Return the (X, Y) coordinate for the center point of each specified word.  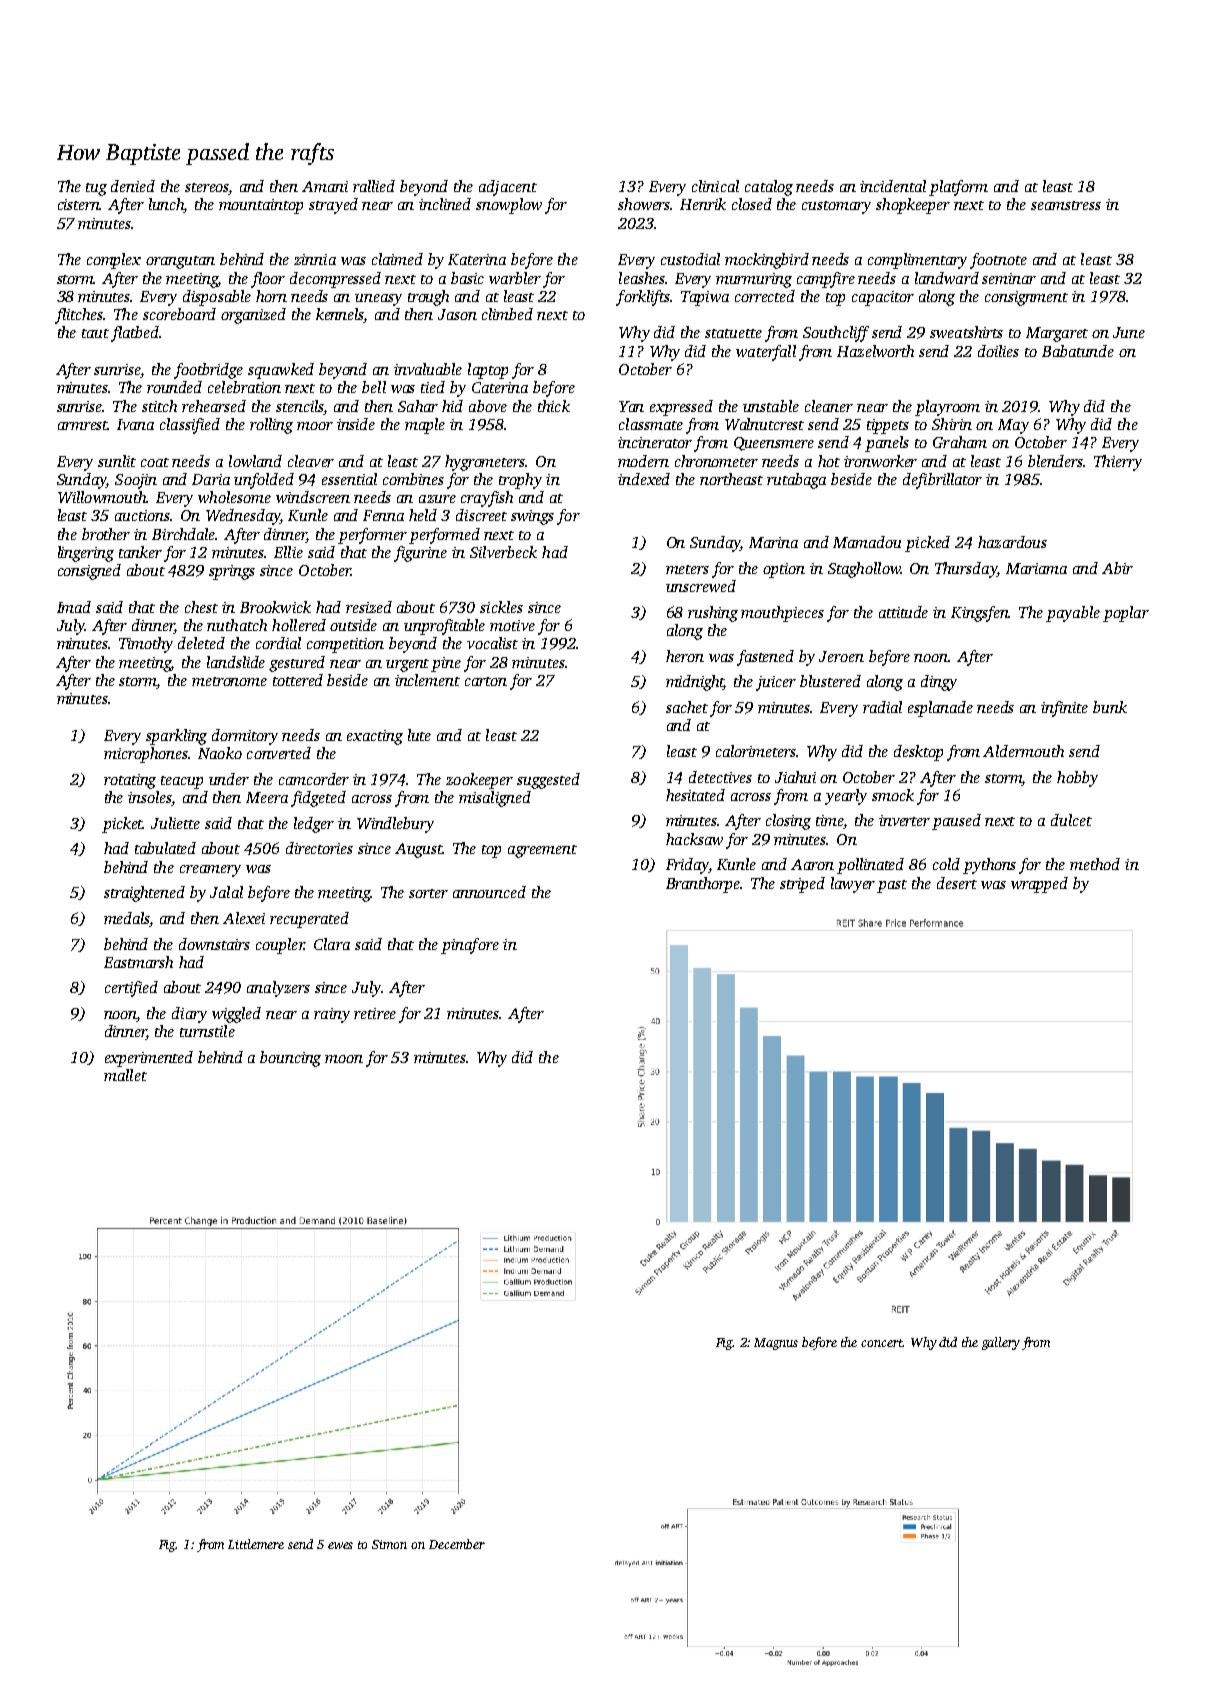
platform (958, 188)
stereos (207, 189)
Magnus (776, 1344)
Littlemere (256, 1544)
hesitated (695, 795)
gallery (1001, 1343)
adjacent (508, 188)
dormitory (245, 737)
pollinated (870, 866)
